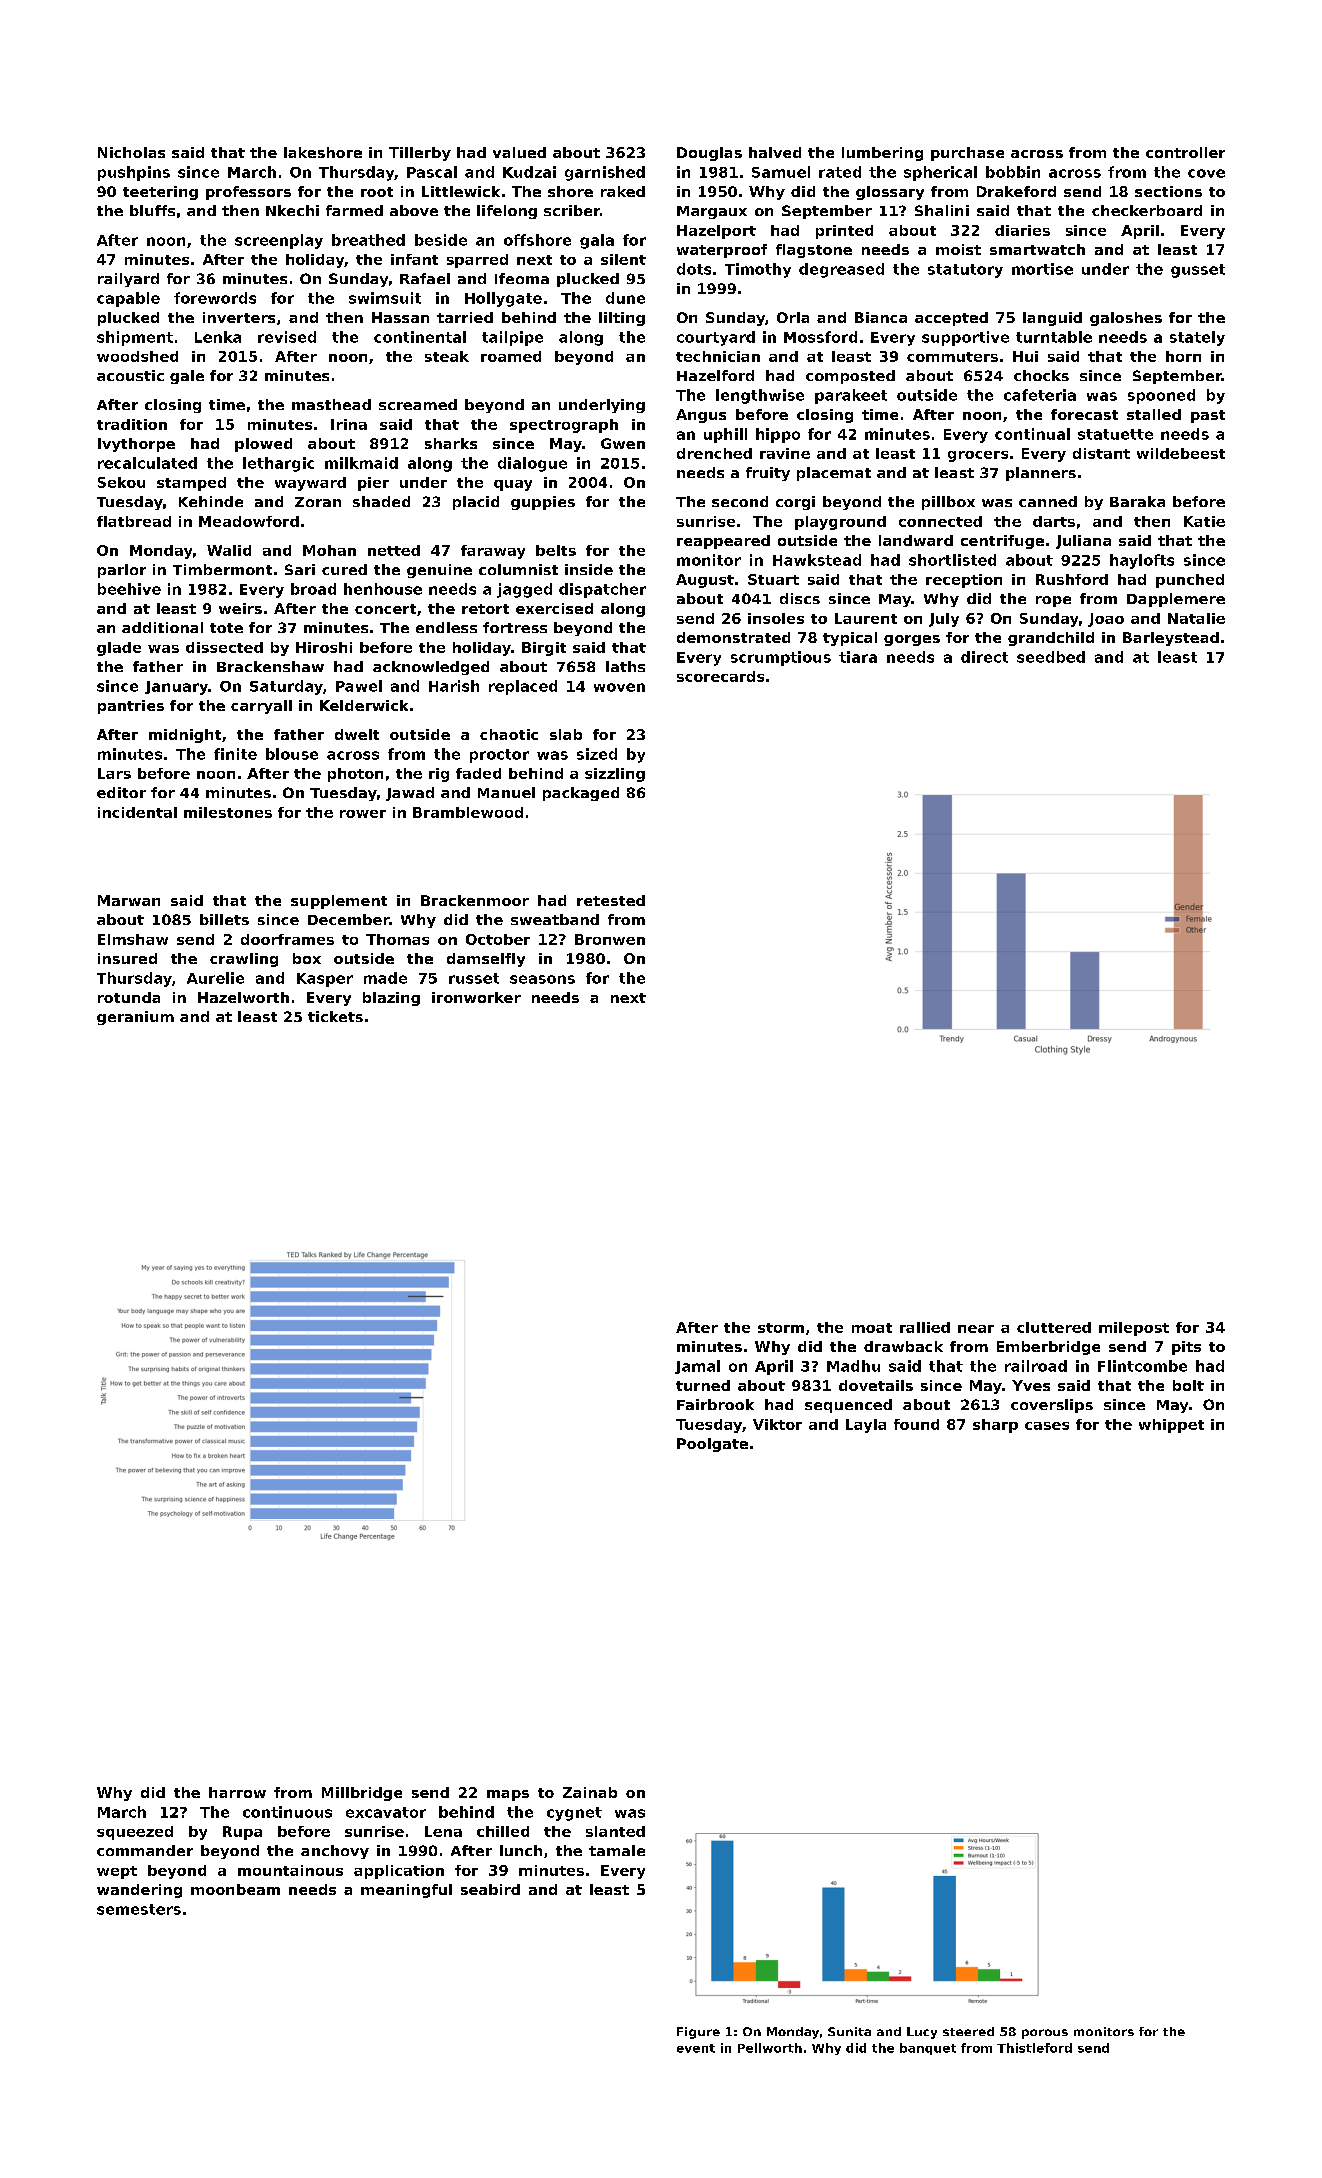 This screenshot has height=2178, width=1322. I want to click on lumbering, so click(882, 154).
